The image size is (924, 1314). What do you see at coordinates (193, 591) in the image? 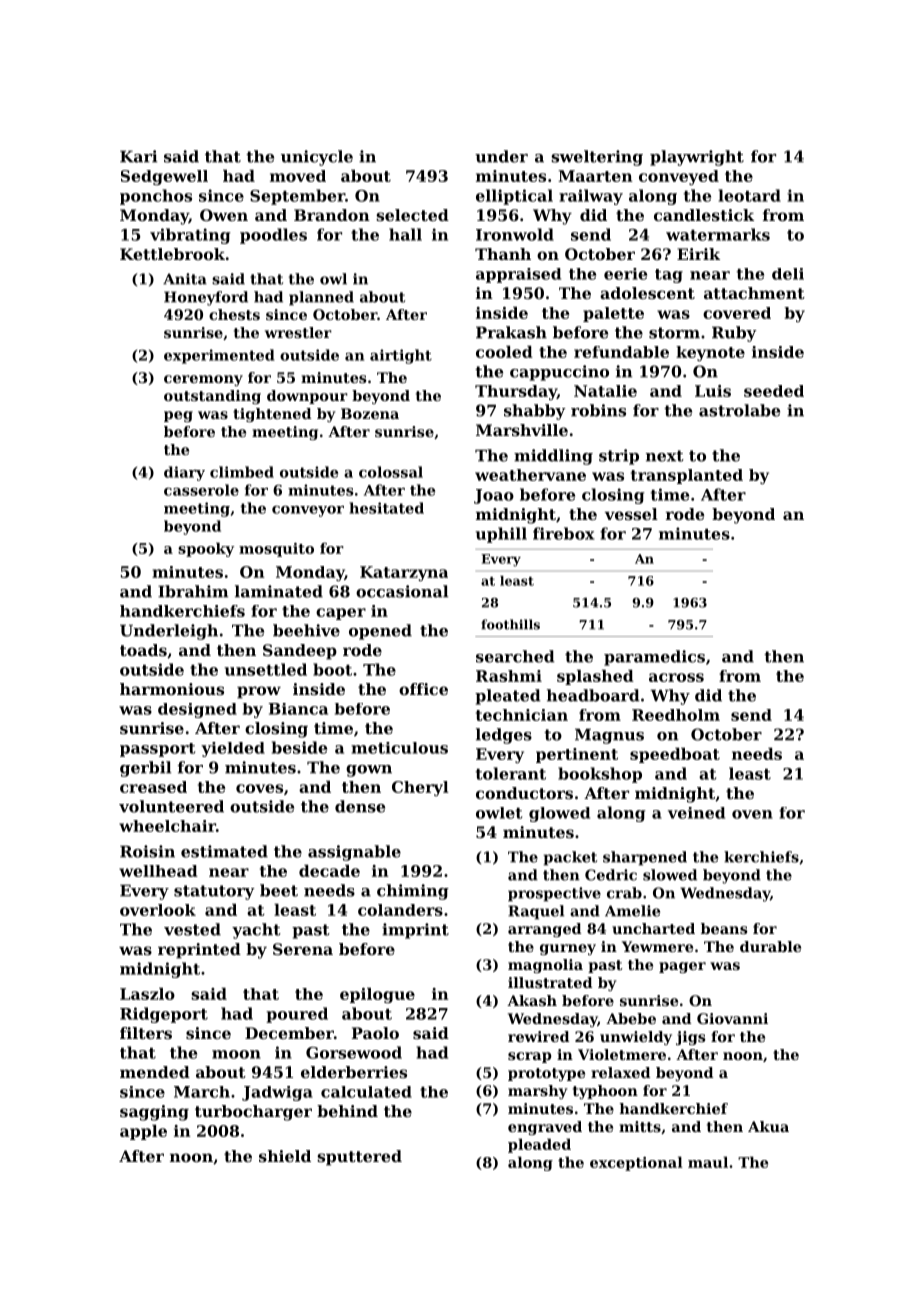
I see `Ibrahim` at bounding box center [193, 591].
